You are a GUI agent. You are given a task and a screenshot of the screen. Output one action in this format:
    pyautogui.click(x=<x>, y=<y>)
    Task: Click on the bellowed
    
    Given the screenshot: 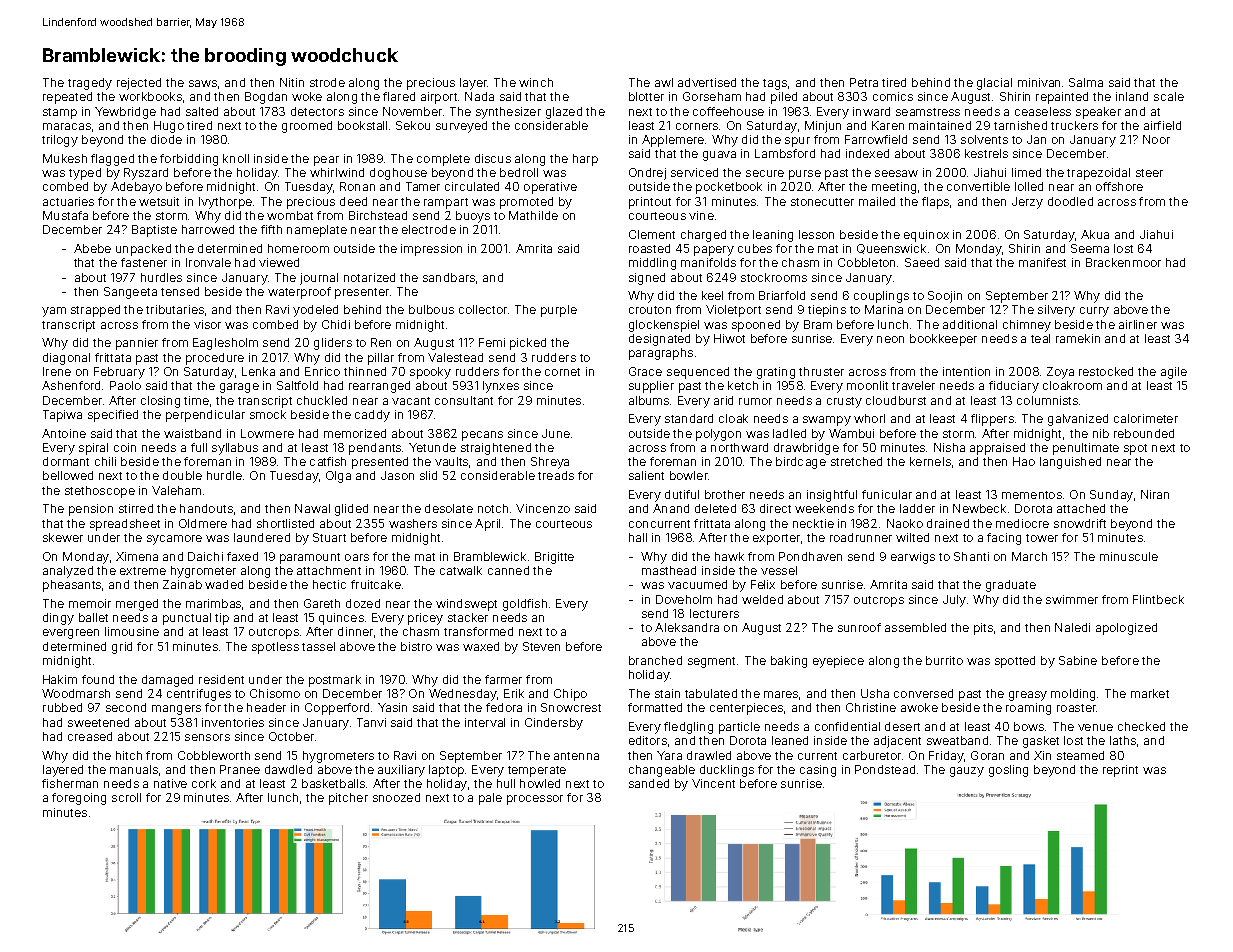 What is the action you would take?
    pyautogui.click(x=68, y=475)
